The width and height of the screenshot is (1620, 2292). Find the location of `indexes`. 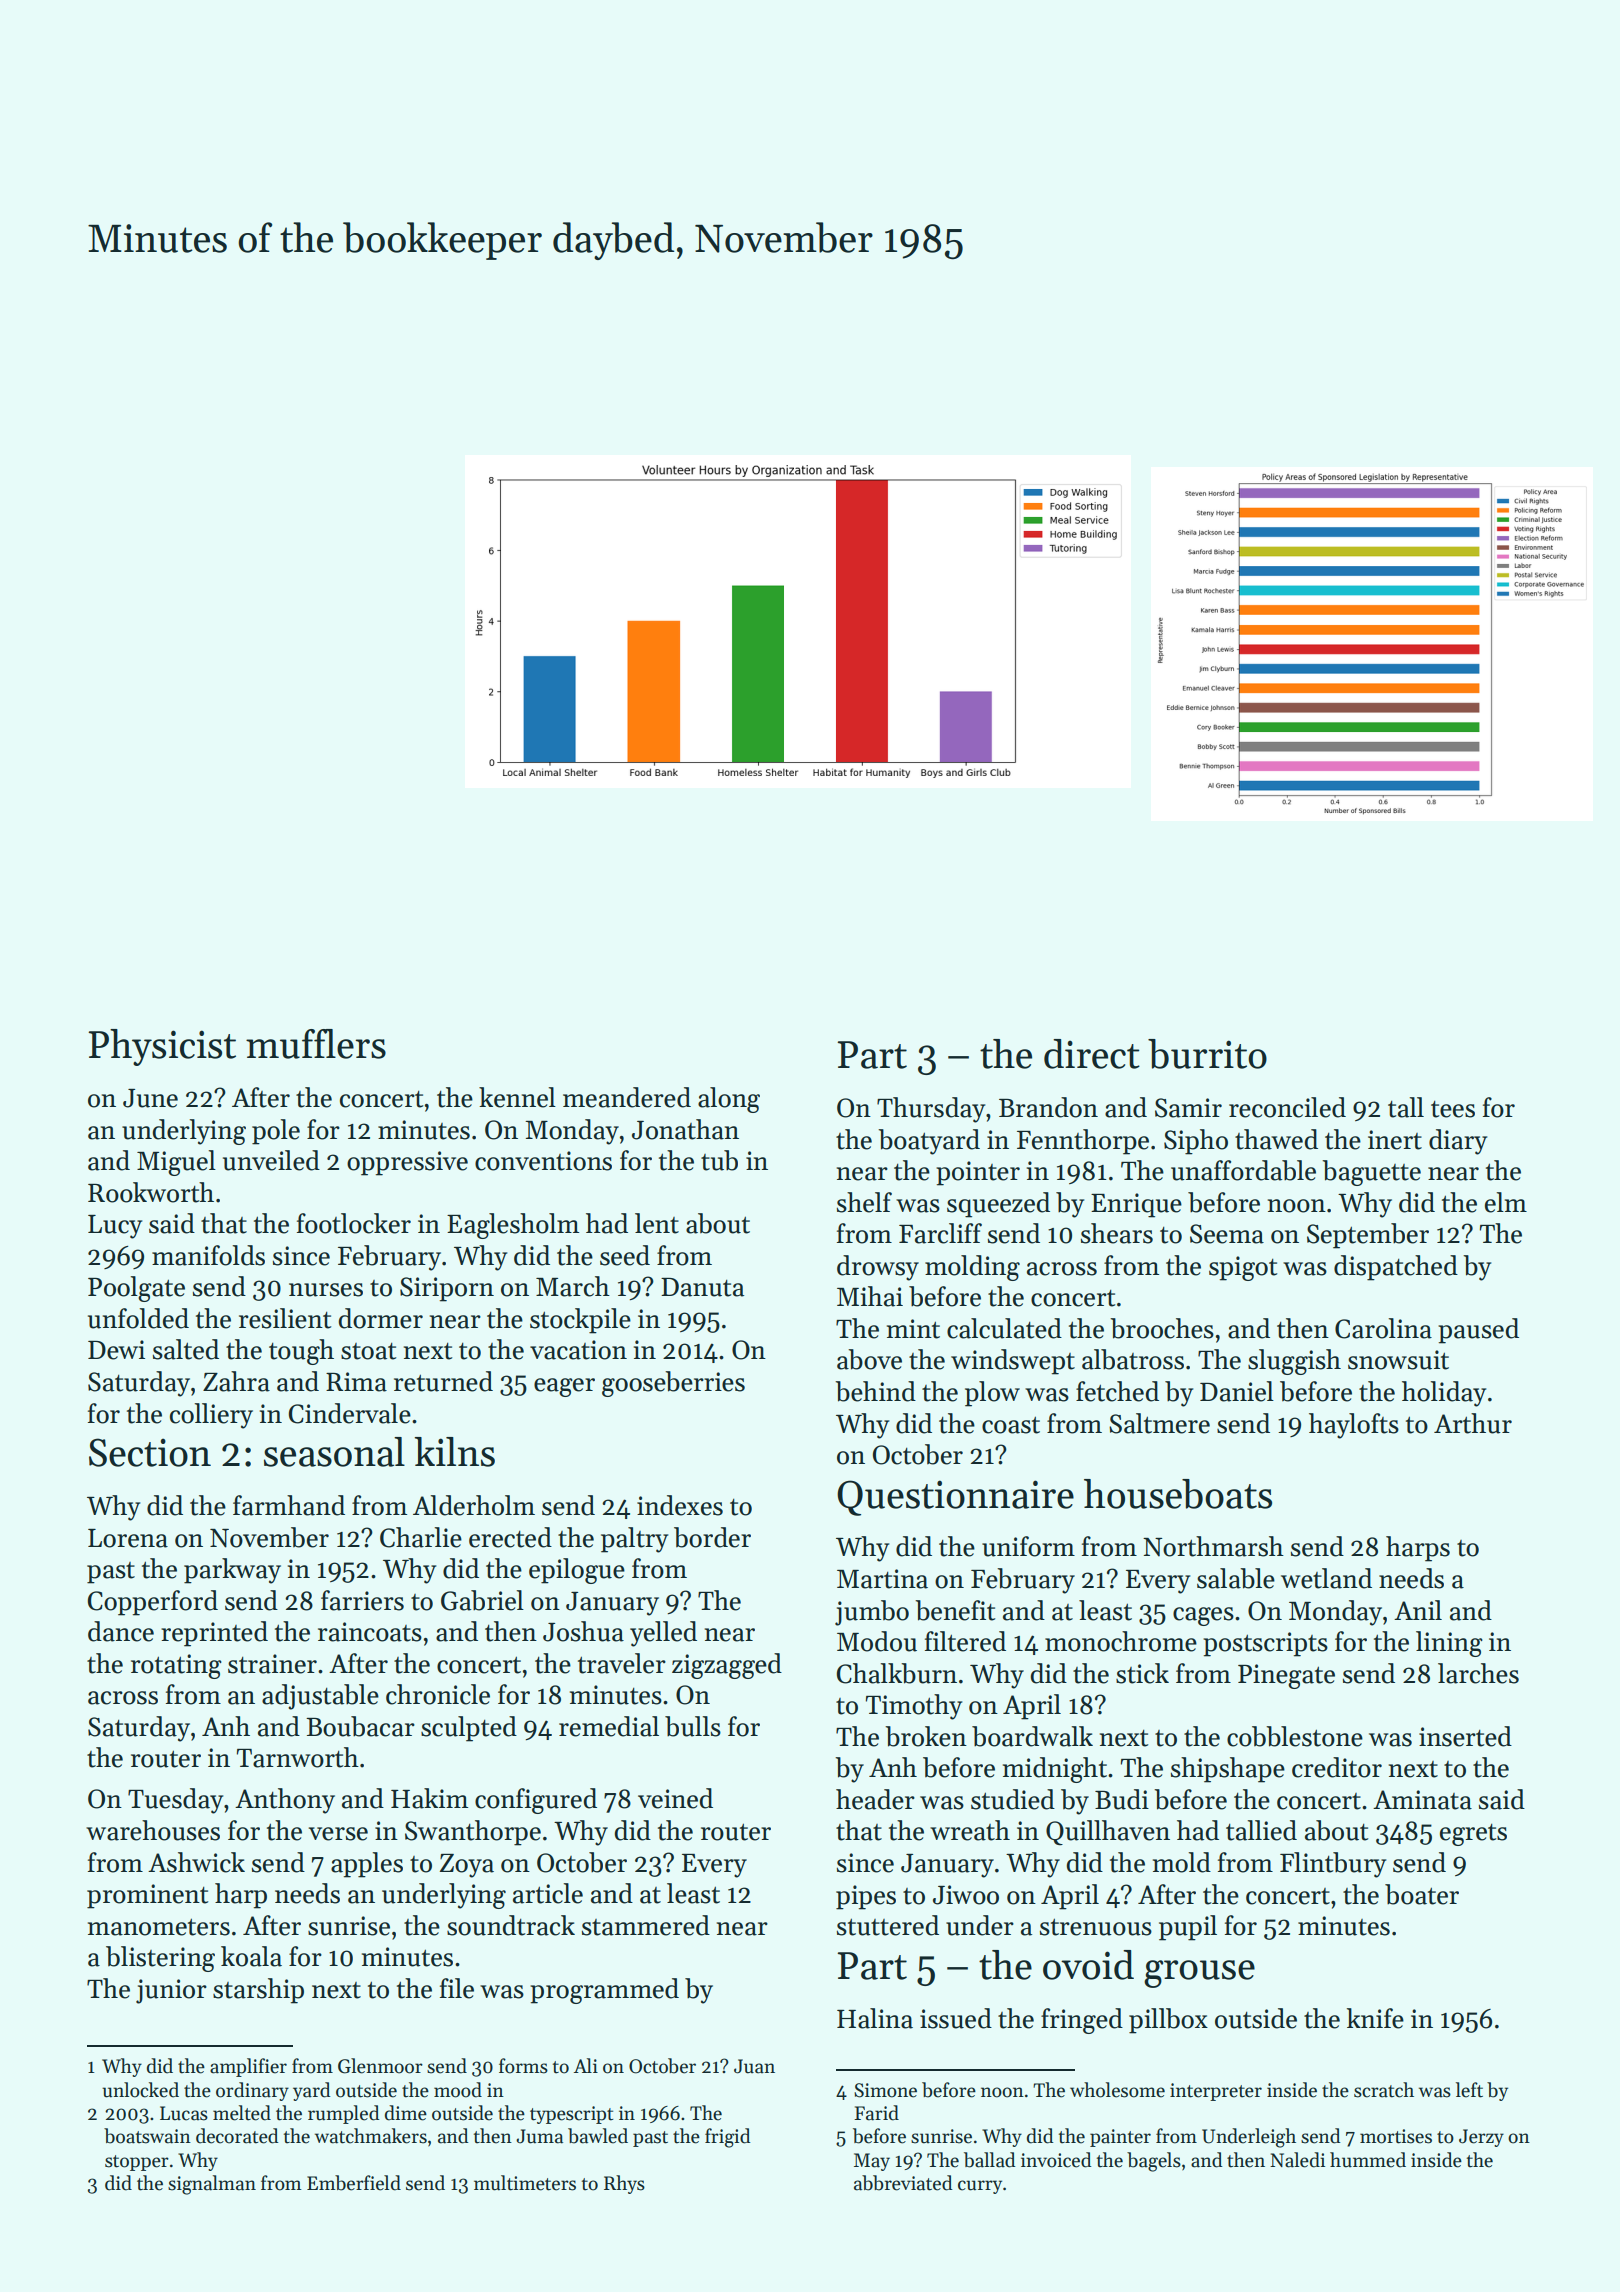

indexes is located at coordinates (680, 1505).
